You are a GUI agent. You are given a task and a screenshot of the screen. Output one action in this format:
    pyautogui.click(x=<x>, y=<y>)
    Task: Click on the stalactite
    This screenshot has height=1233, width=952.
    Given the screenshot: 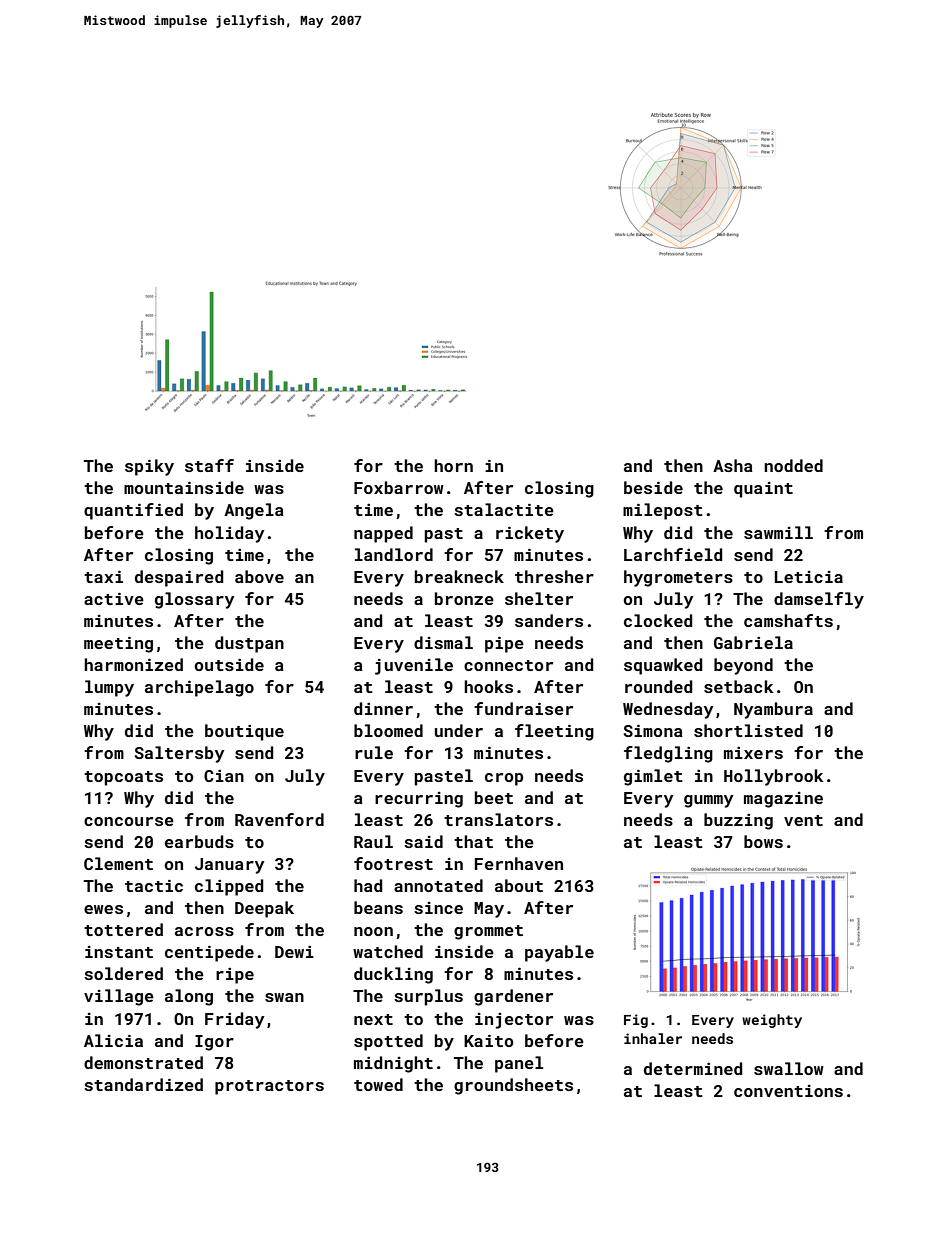 What is the action you would take?
    pyautogui.click(x=504, y=509)
